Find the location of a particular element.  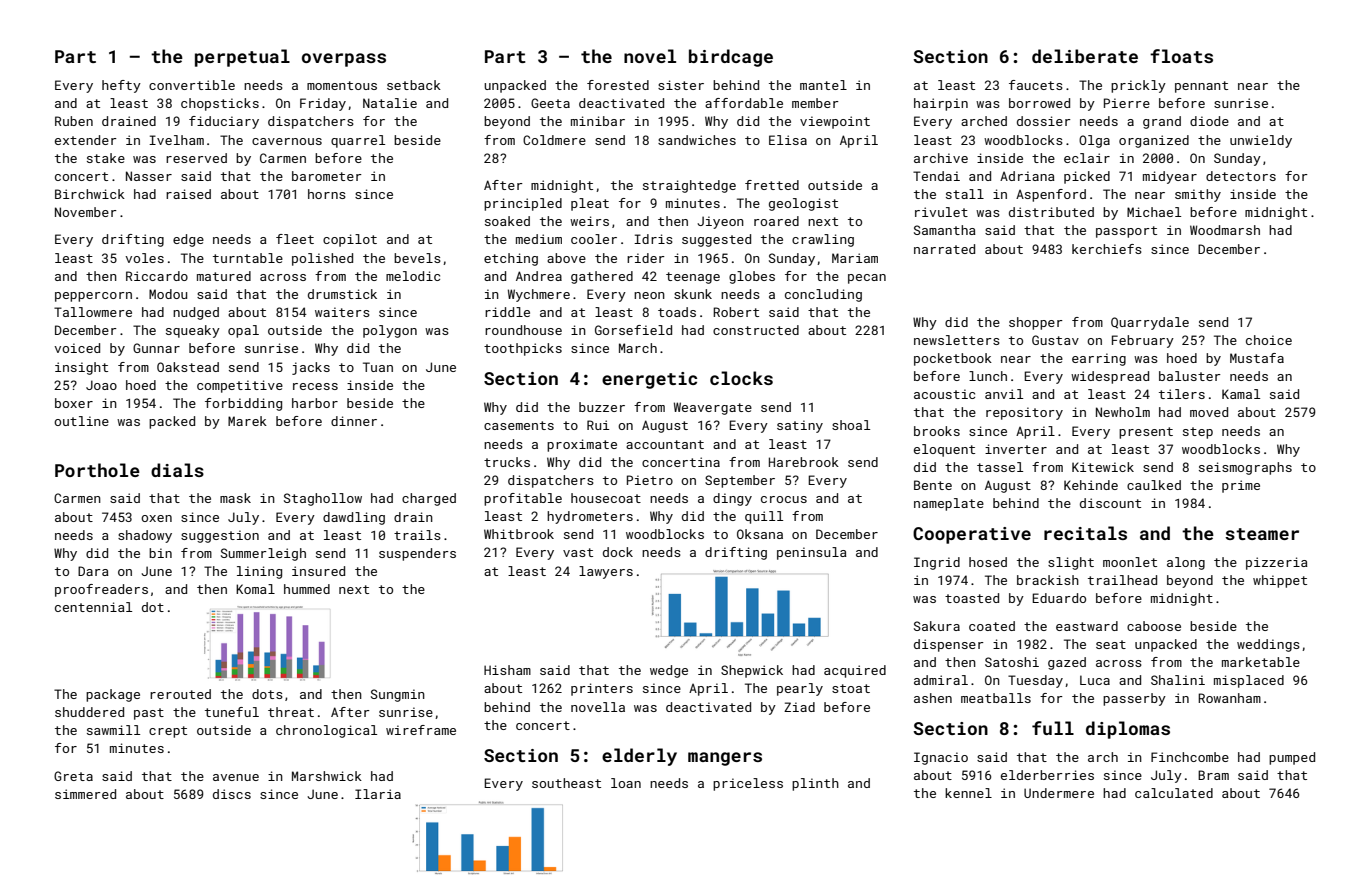

minibar is located at coordinates (598, 121).
